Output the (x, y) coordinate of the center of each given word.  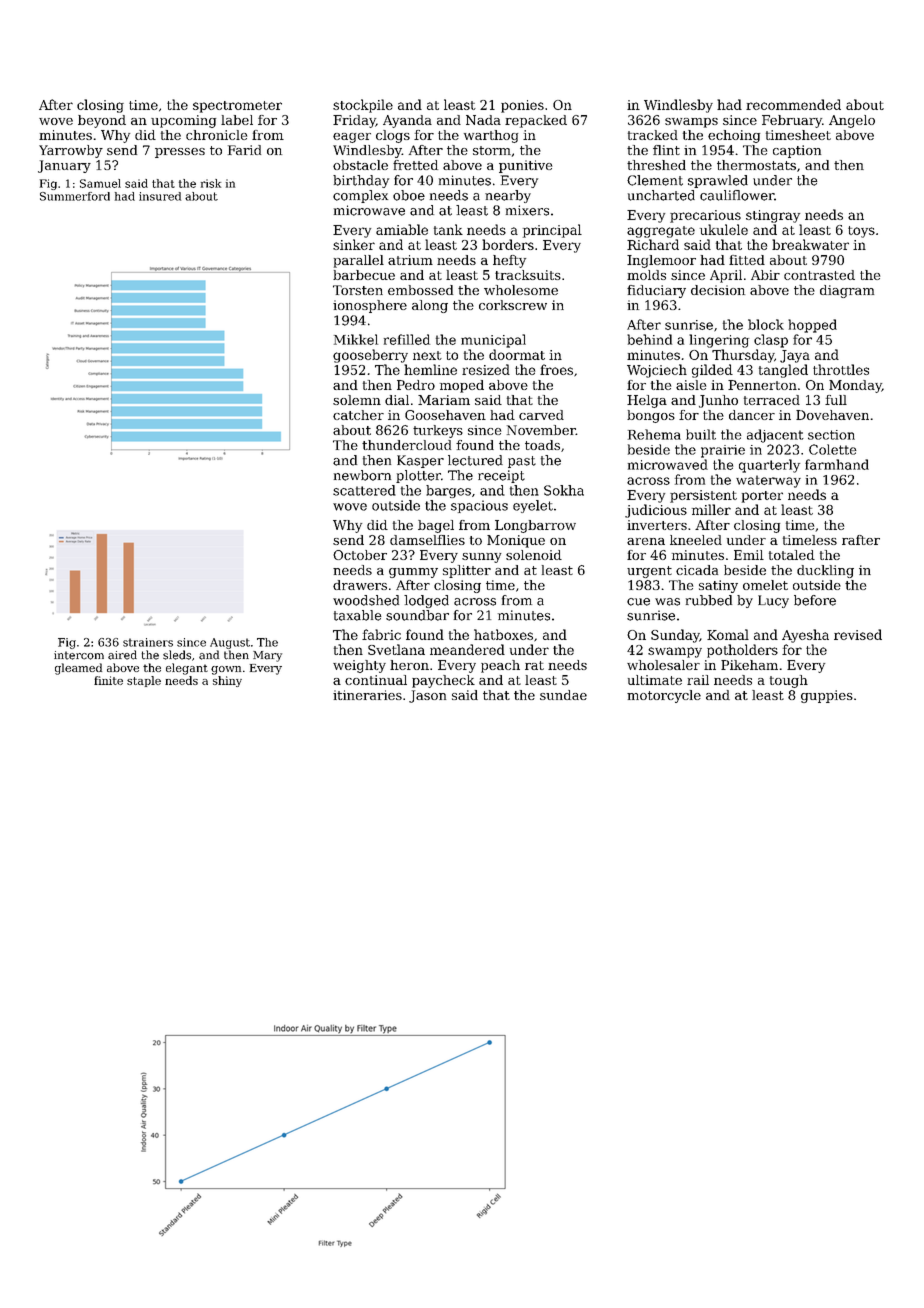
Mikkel (356, 339)
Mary (267, 656)
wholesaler (663, 665)
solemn (357, 400)
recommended (793, 104)
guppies (827, 696)
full (836, 400)
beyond (102, 121)
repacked (536, 121)
